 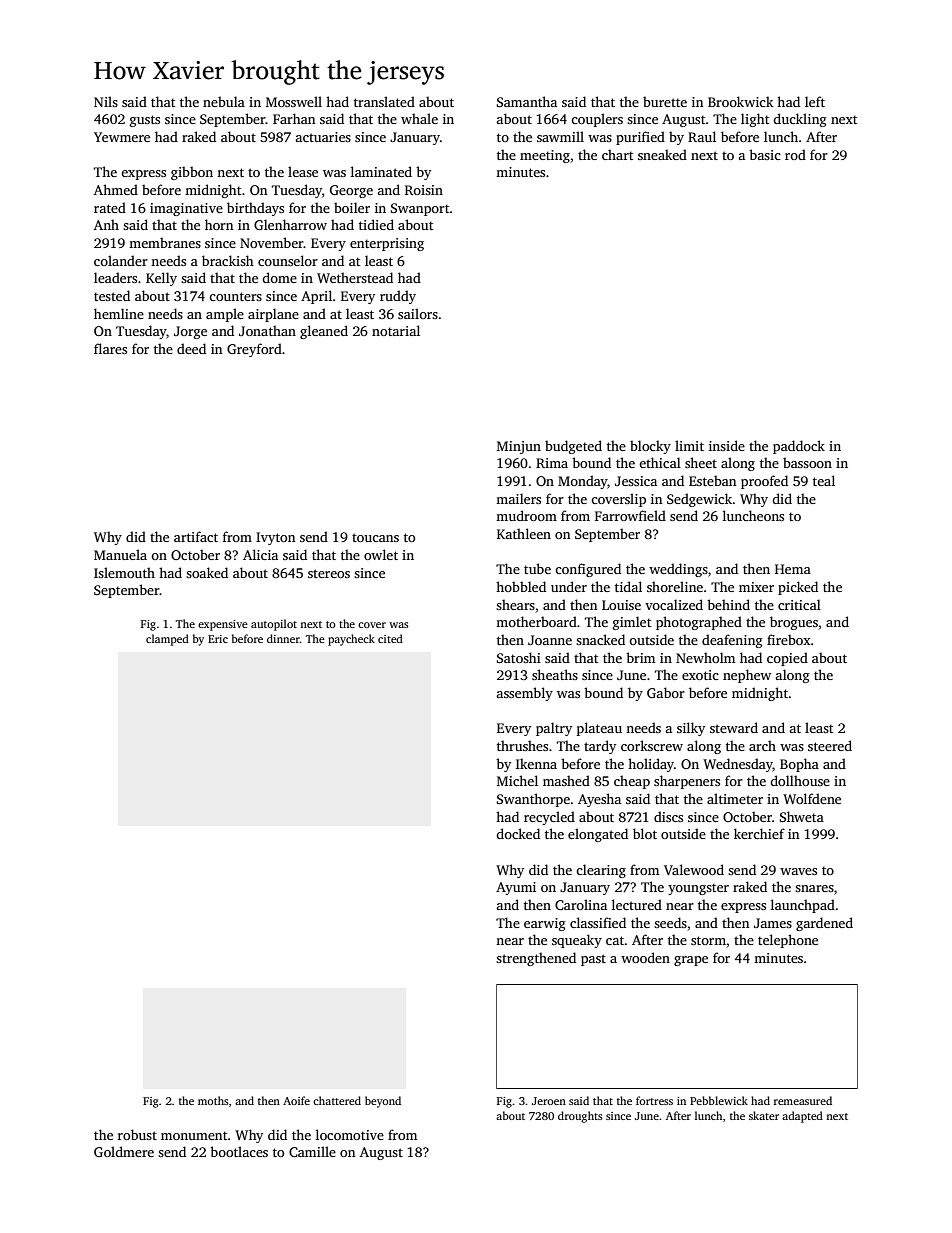 I want to click on Minjun, so click(x=519, y=447).
